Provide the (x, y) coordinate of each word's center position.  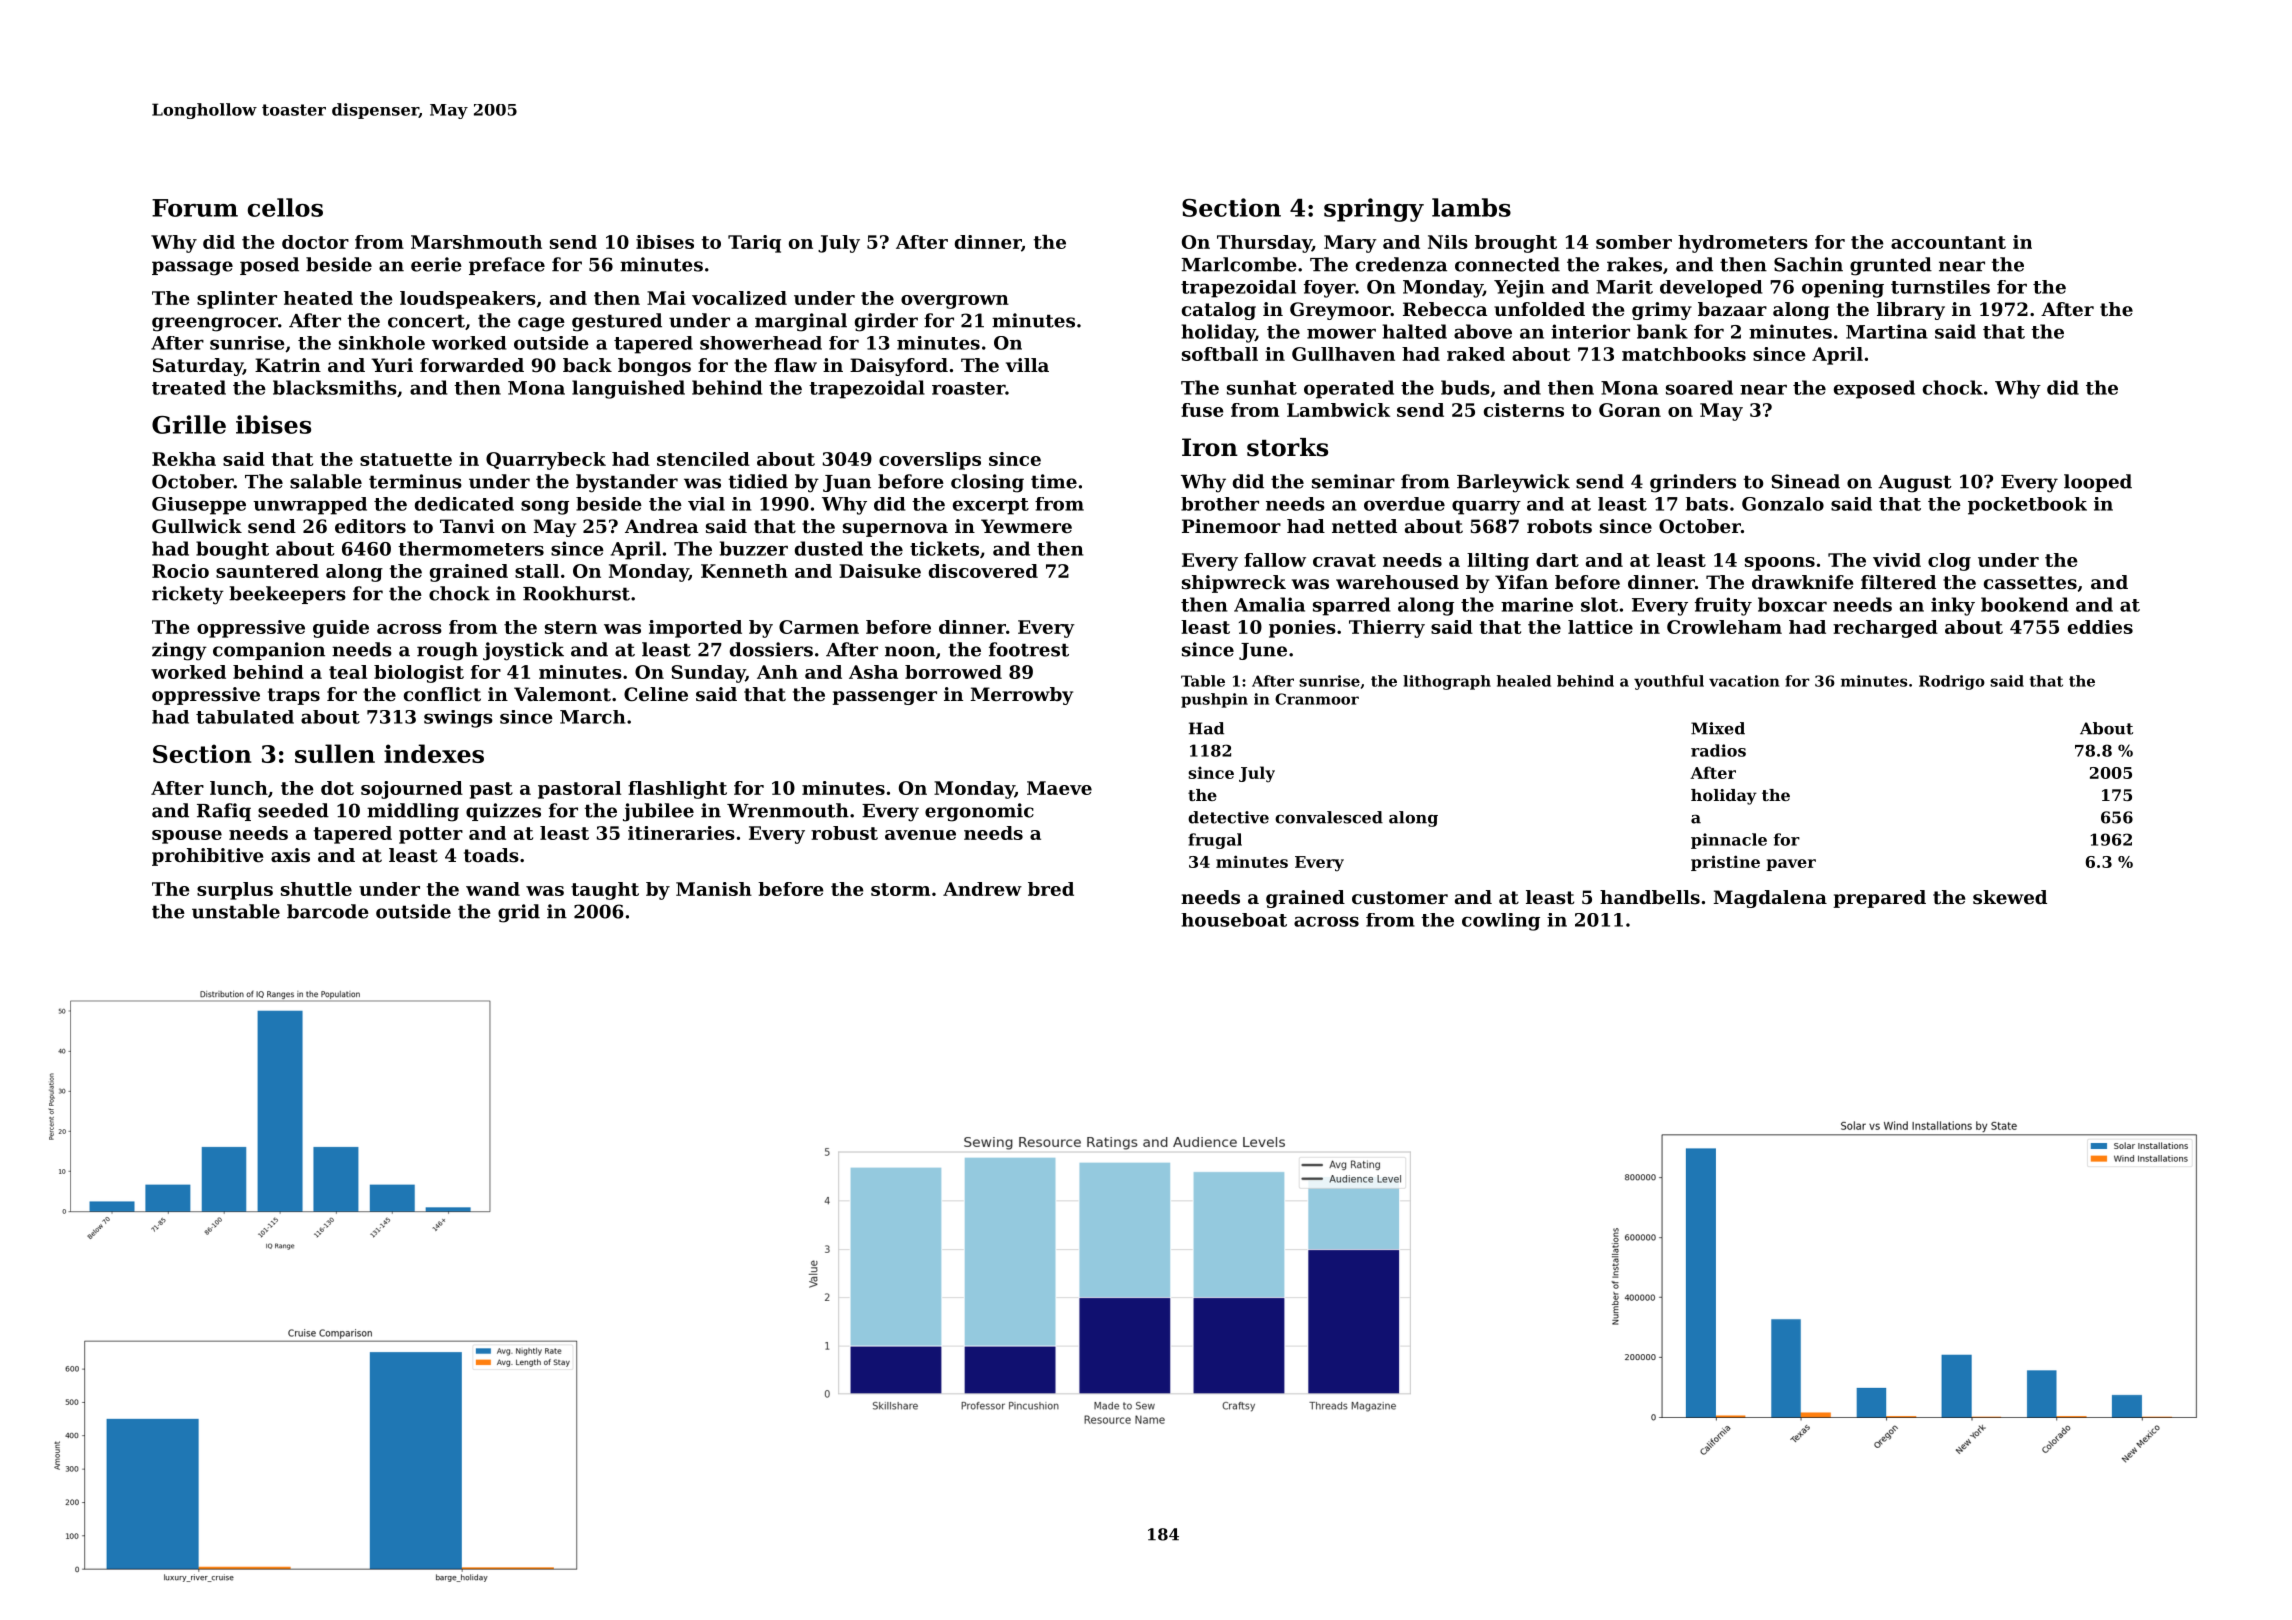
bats (1707, 504)
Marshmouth (476, 242)
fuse (1202, 410)
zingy (179, 651)
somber (1634, 242)
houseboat (1234, 920)
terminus (415, 481)
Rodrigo (1952, 682)
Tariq (754, 244)
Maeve (1059, 788)
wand (493, 889)
